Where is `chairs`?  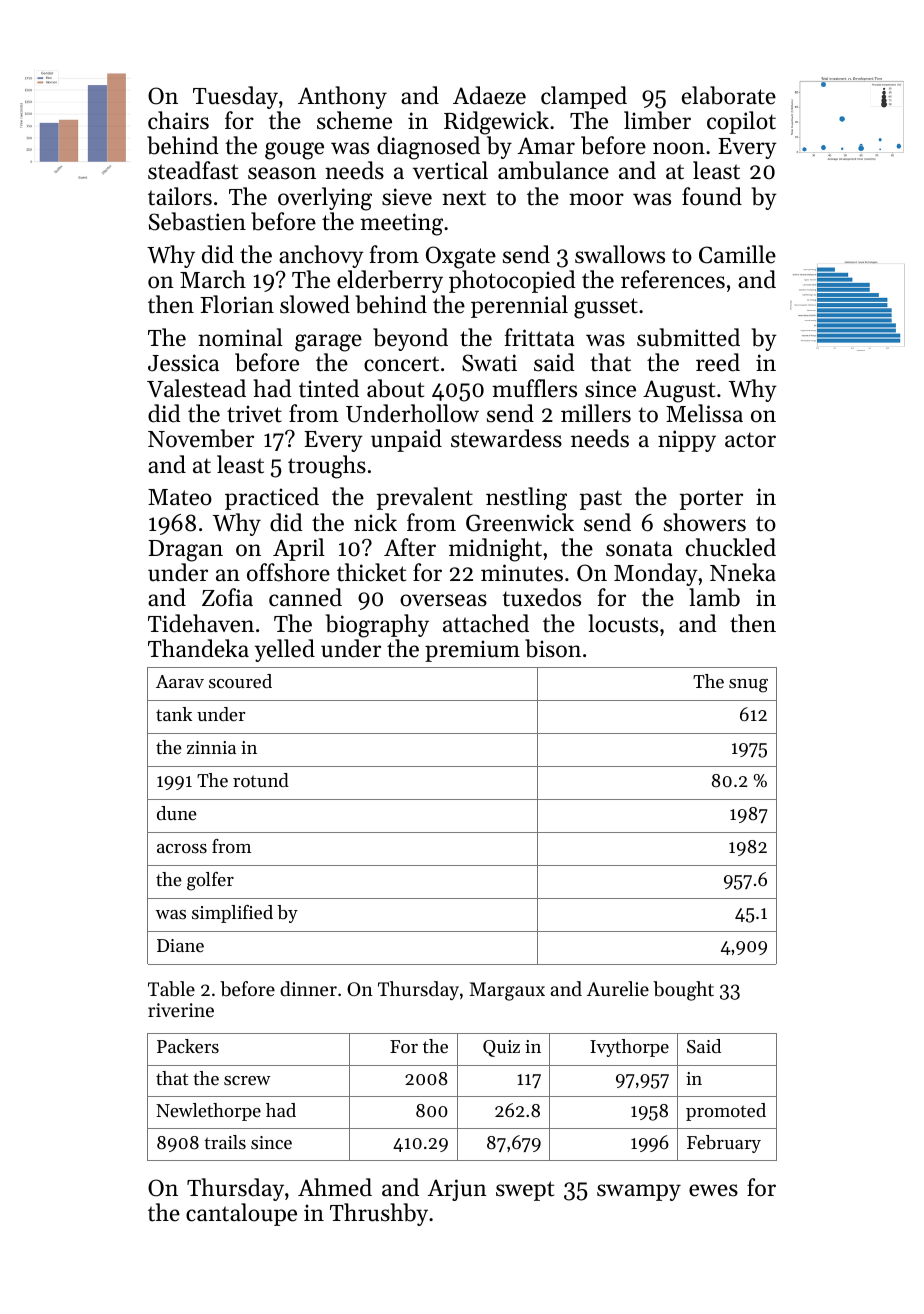
chairs is located at coordinates (178, 120).
